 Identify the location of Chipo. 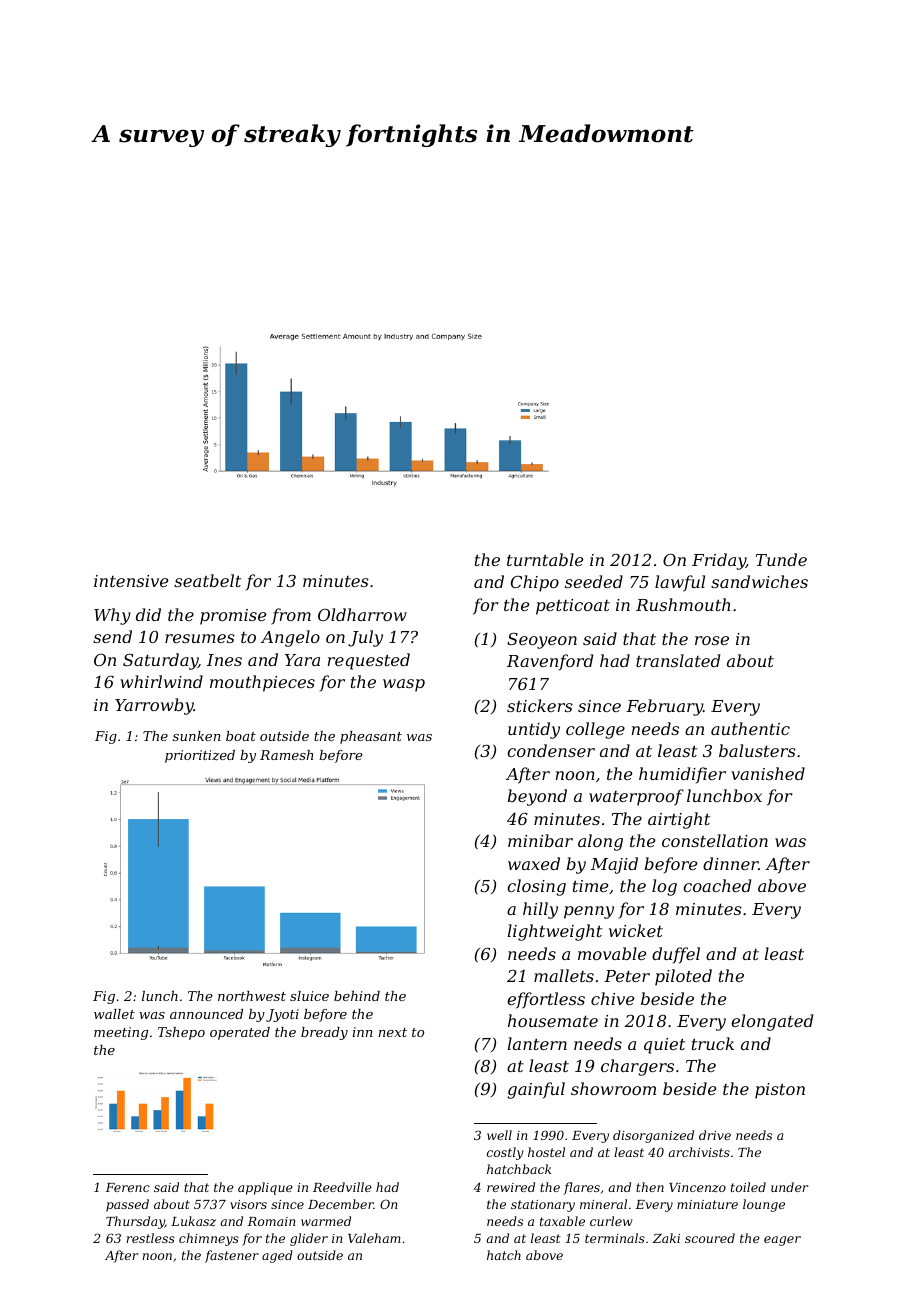
(535, 583).
